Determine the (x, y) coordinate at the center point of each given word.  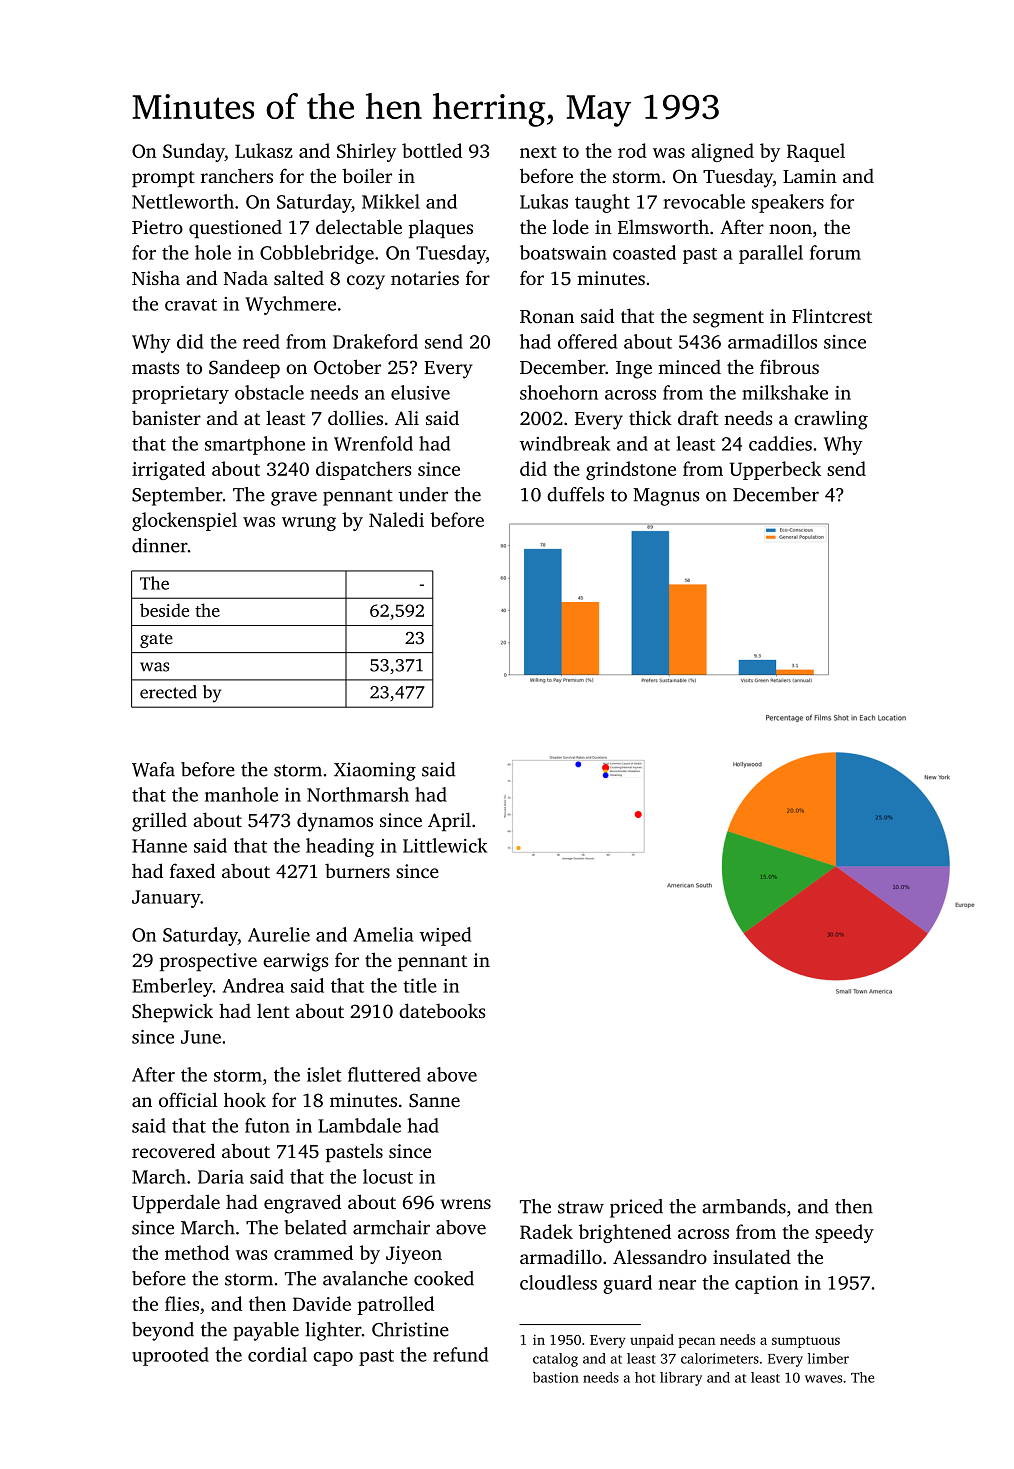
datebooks (442, 1010)
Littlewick (445, 845)
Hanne (159, 846)
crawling (831, 420)
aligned (722, 152)
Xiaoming (375, 771)
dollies (355, 417)
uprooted (170, 1356)
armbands (744, 1206)
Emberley (172, 987)
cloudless (558, 1282)
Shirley (366, 152)
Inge (634, 370)
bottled (432, 150)
